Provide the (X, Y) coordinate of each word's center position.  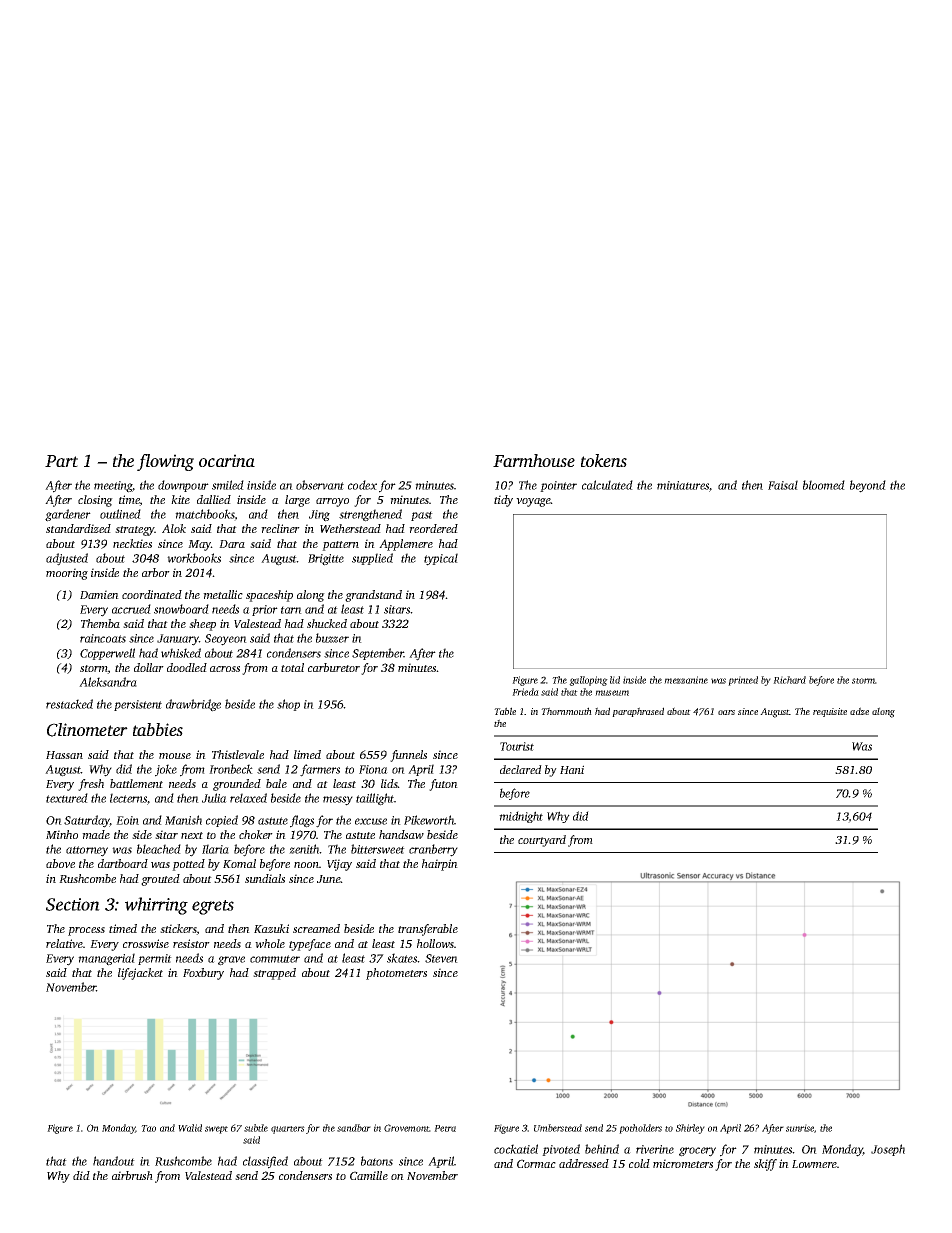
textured (67, 798)
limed (307, 754)
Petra (445, 1128)
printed (743, 681)
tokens (604, 460)
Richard (789, 680)
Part (61, 461)
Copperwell (107, 654)
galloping (588, 681)
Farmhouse (534, 460)
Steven (441, 958)
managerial (106, 959)
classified (265, 1162)
